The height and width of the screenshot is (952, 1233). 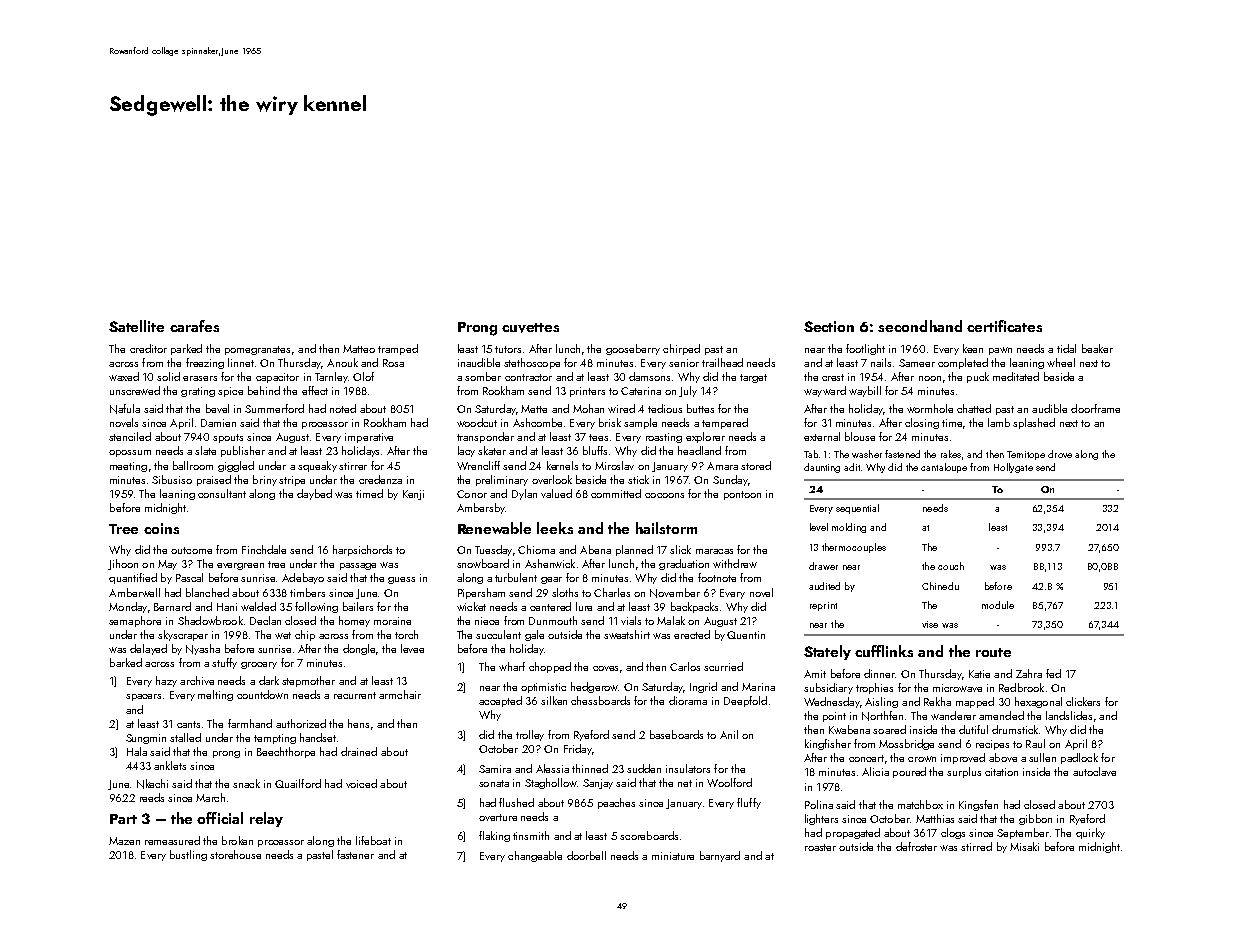 I want to click on Misaki, so click(x=1024, y=846).
